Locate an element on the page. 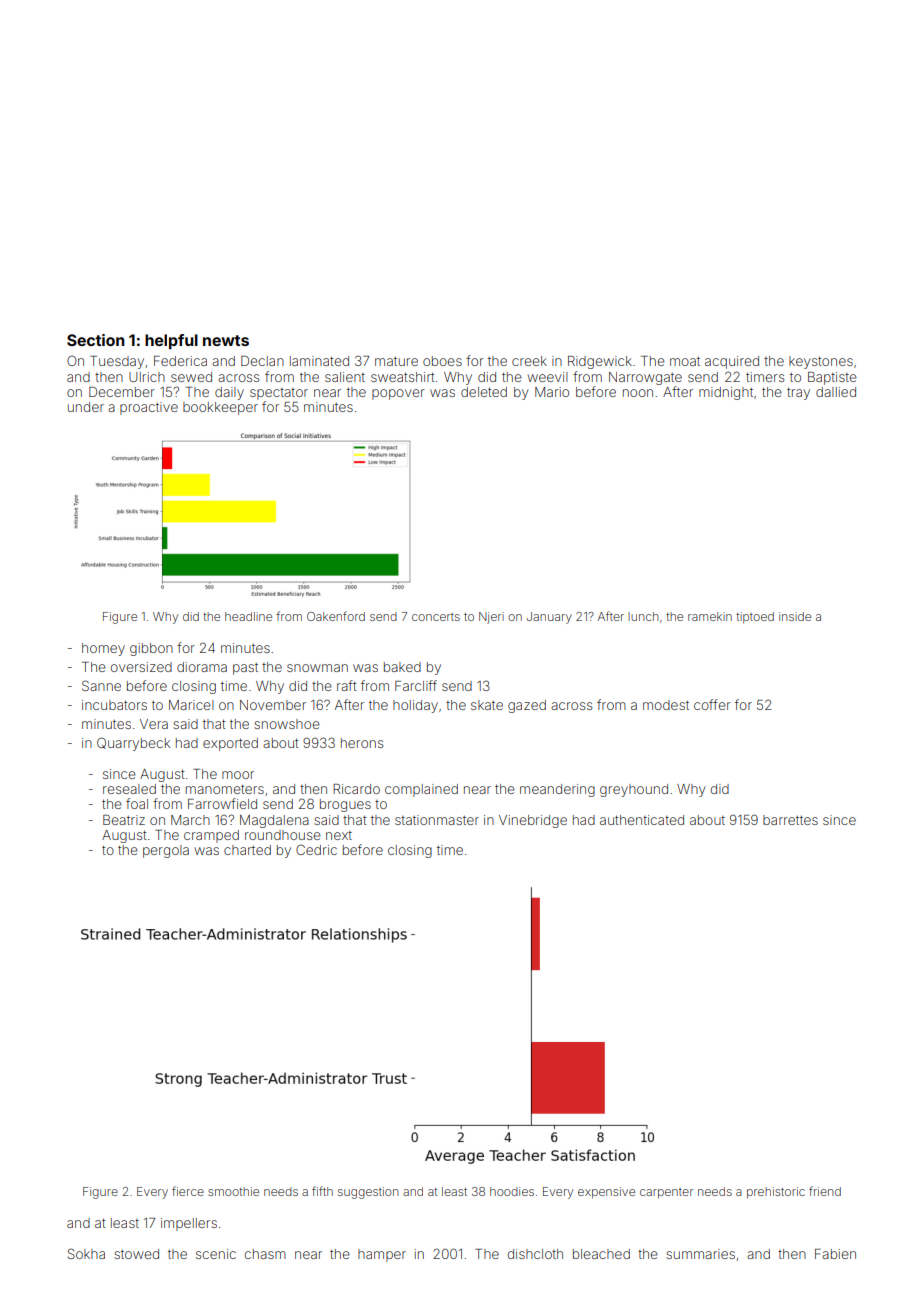 Image resolution: width=924 pixels, height=1308 pixels. Maricel is located at coordinates (191, 705).
